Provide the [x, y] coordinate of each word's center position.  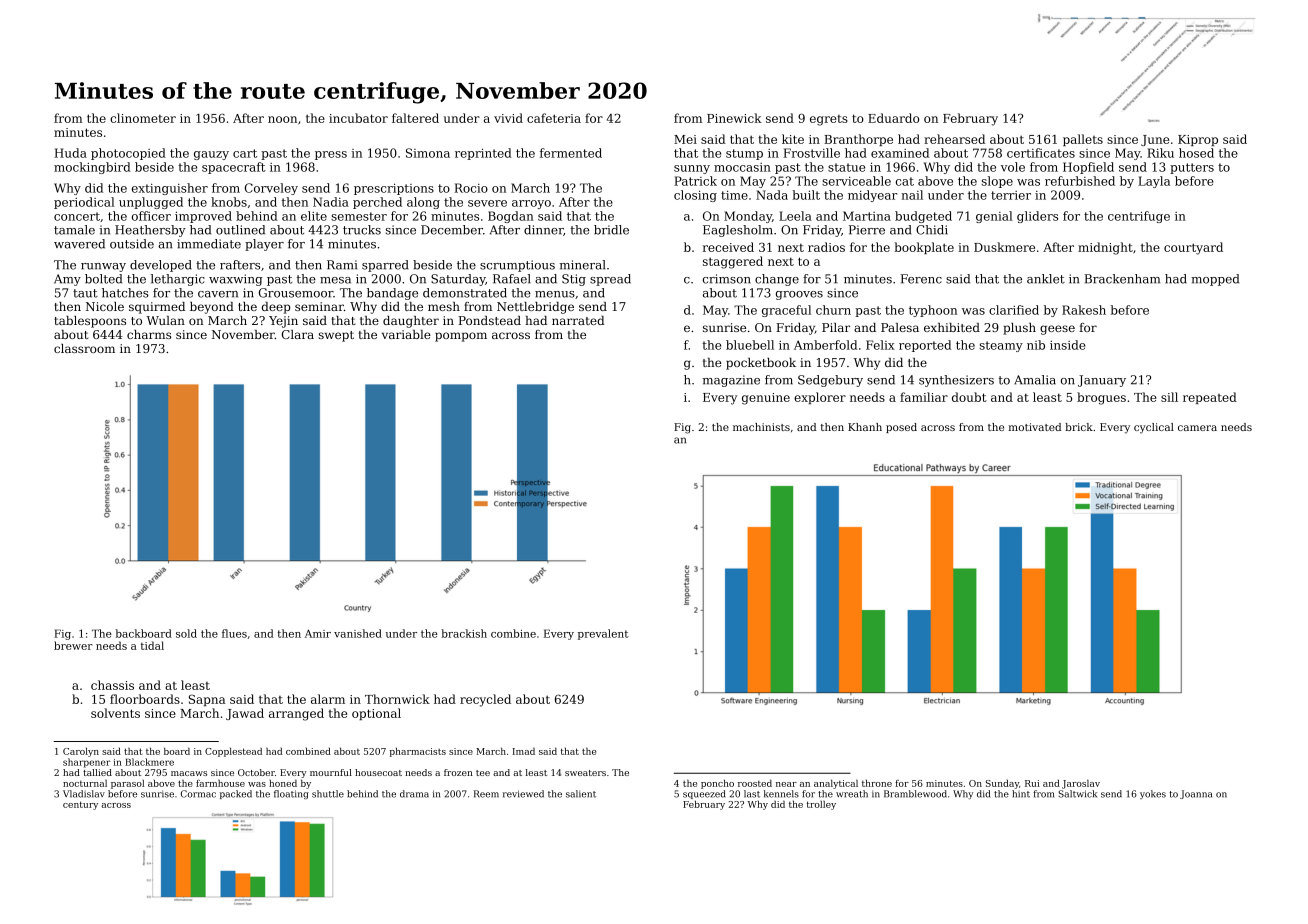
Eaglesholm [738, 231]
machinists [761, 427]
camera [1197, 428]
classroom [84, 348]
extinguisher [170, 189]
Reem [486, 794]
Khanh [865, 427]
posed [901, 428]
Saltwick [1077, 794]
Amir [318, 633]
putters [1192, 168]
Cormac [198, 794]
